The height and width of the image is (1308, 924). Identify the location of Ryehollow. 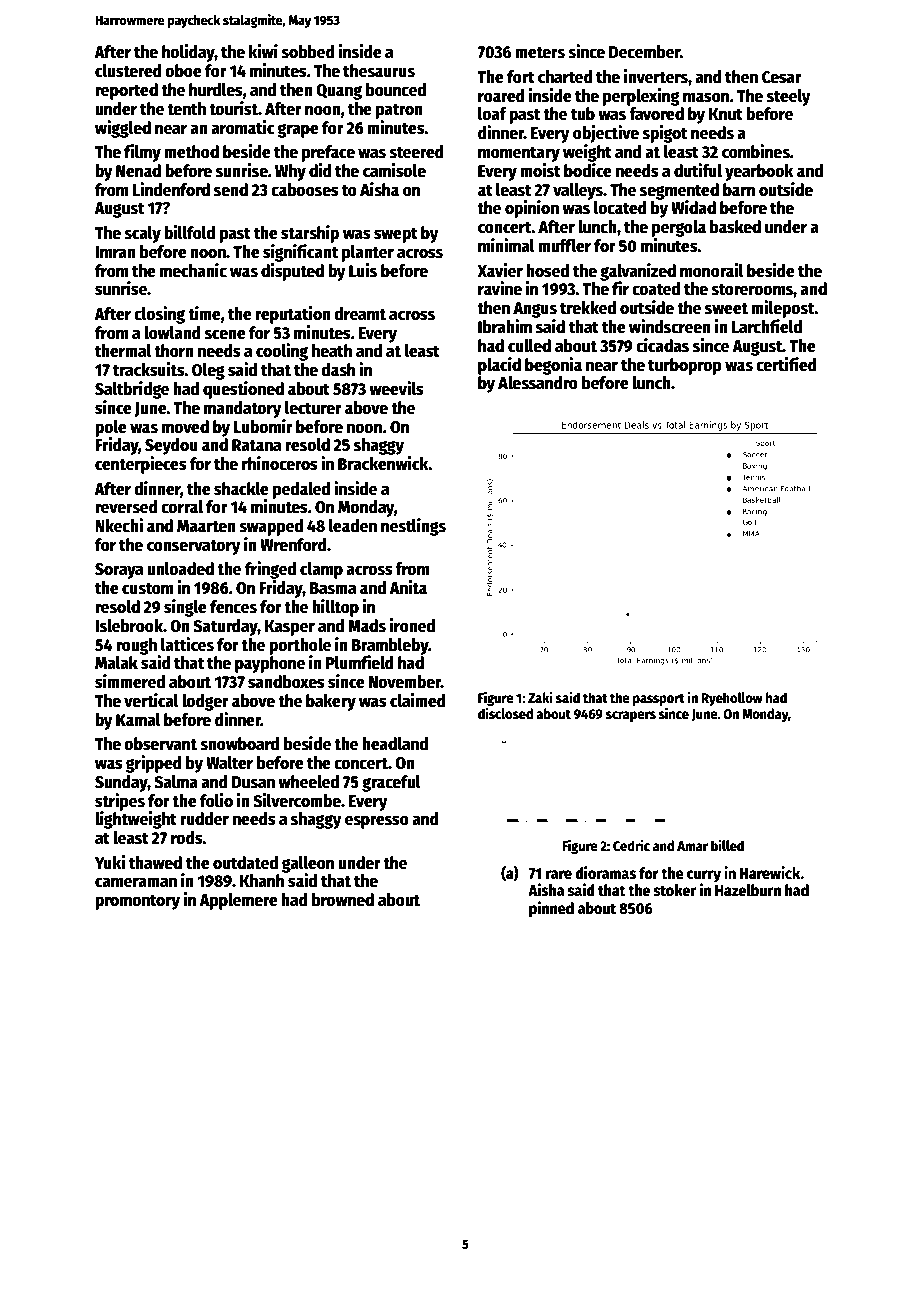
(732, 699).
